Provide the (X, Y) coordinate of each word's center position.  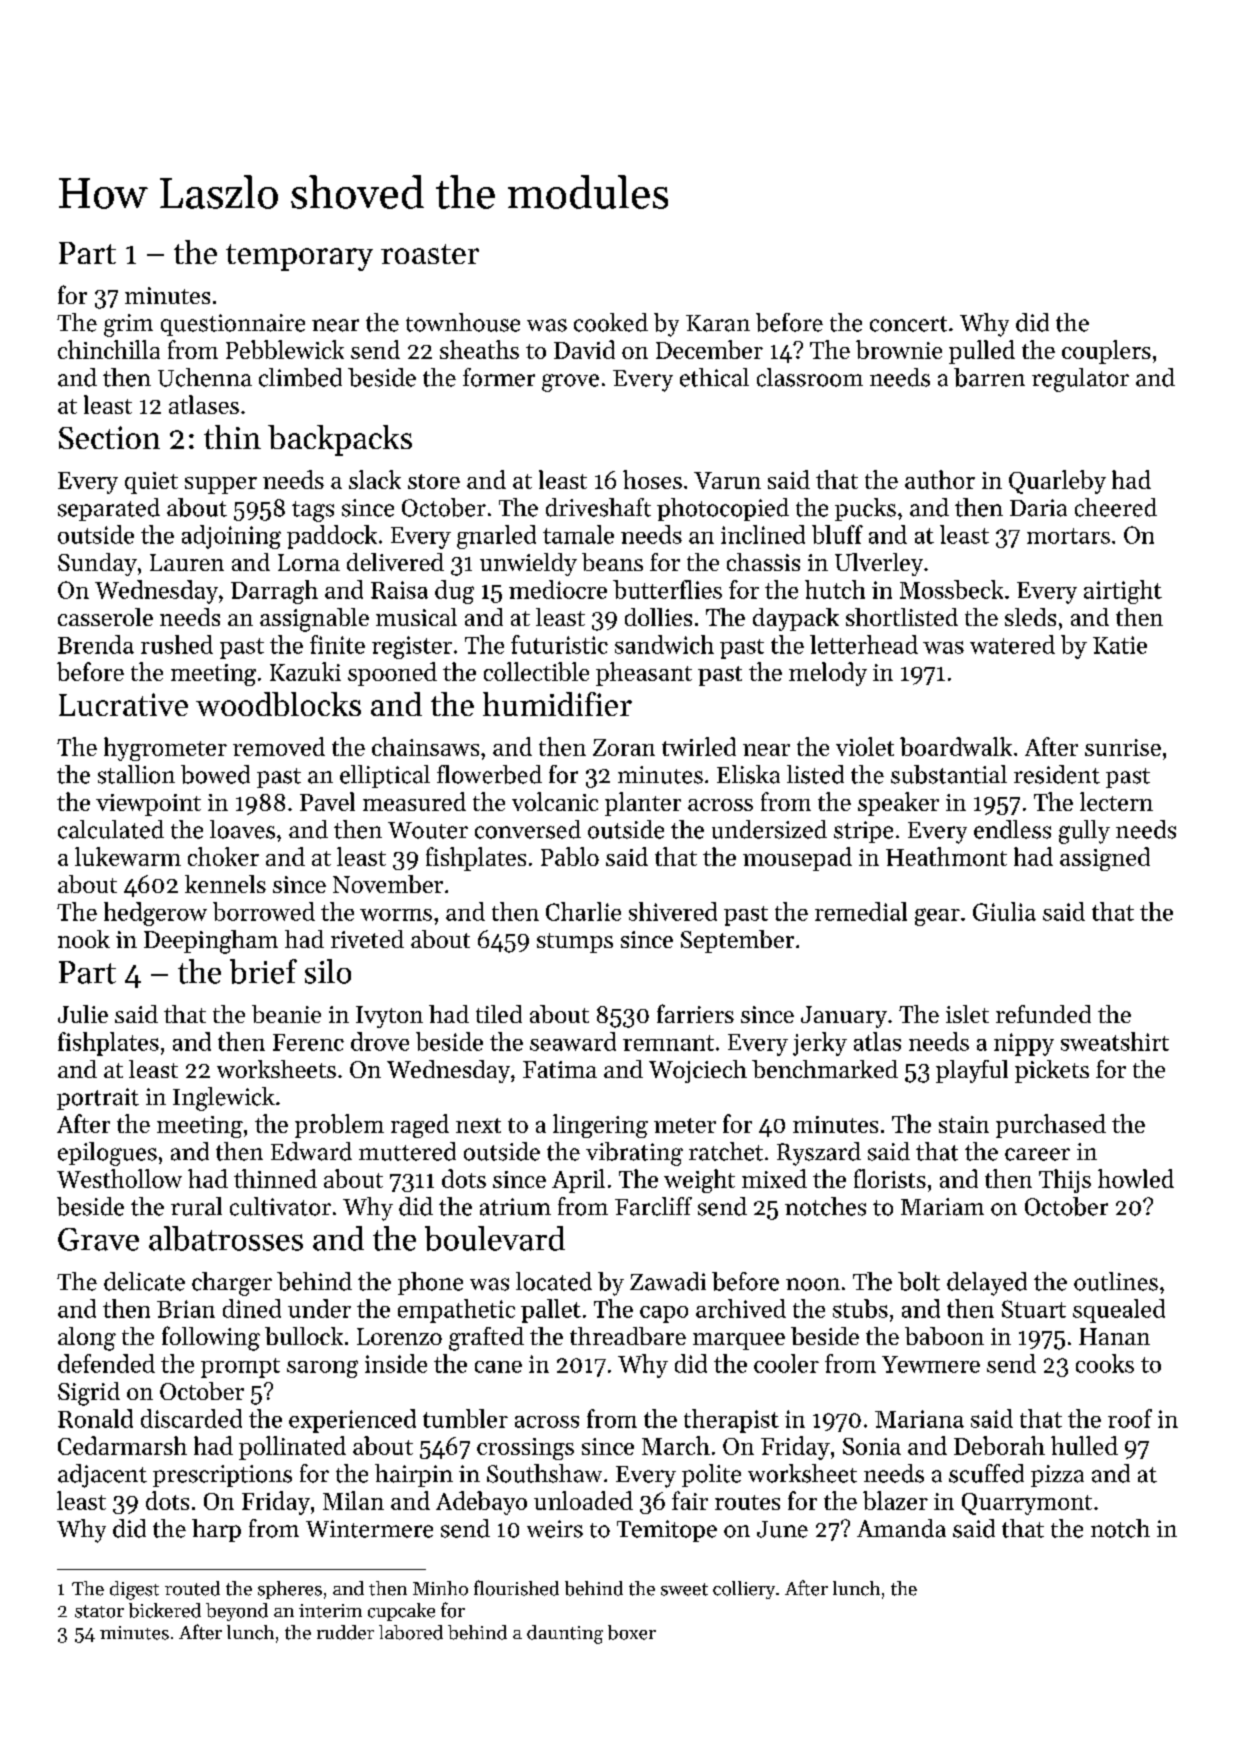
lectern (1116, 801)
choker (223, 856)
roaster (430, 254)
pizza (1057, 1476)
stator (99, 1611)
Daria (1038, 508)
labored (411, 1632)
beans (612, 562)
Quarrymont (1027, 1504)
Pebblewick (285, 349)
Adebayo (481, 1503)
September (737, 941)
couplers (1106, 352)
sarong (322, 1369)
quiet (151, 483)
